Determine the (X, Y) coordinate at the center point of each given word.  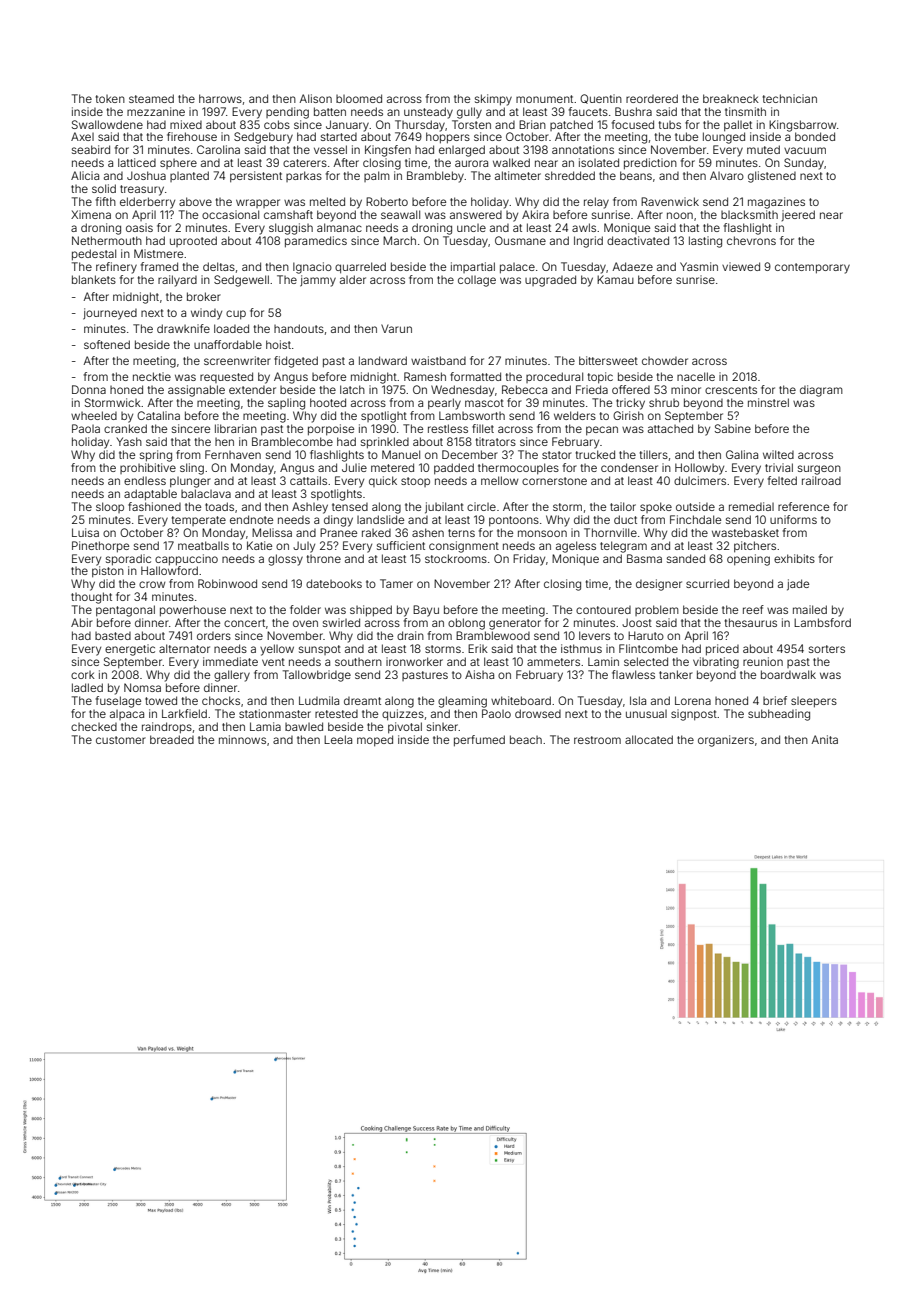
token (110, 99)
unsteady (428, 113)
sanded (686, 558)
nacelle (696, 376)
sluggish (291, 229)
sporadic (128, 560)
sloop (110, 507)
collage (477, 281)
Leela (338, 739)
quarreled (360, 268)
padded (454, 468)
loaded (231, 328)
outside (695, 506)
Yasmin (699, 266)
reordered (652, 98)
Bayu (426, 611)
